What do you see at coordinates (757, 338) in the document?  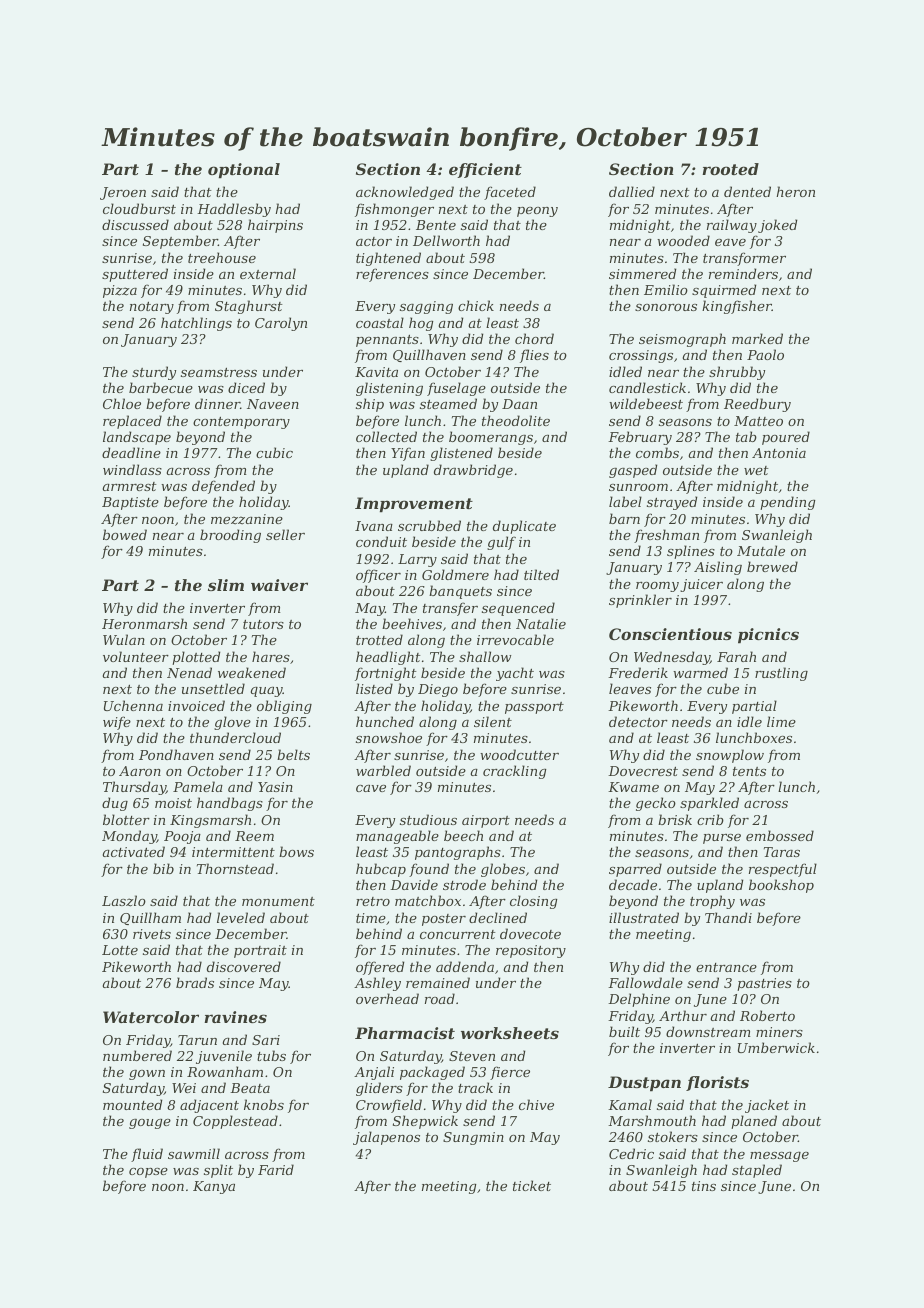 I see `marked` at bounding box center [757, 338].
